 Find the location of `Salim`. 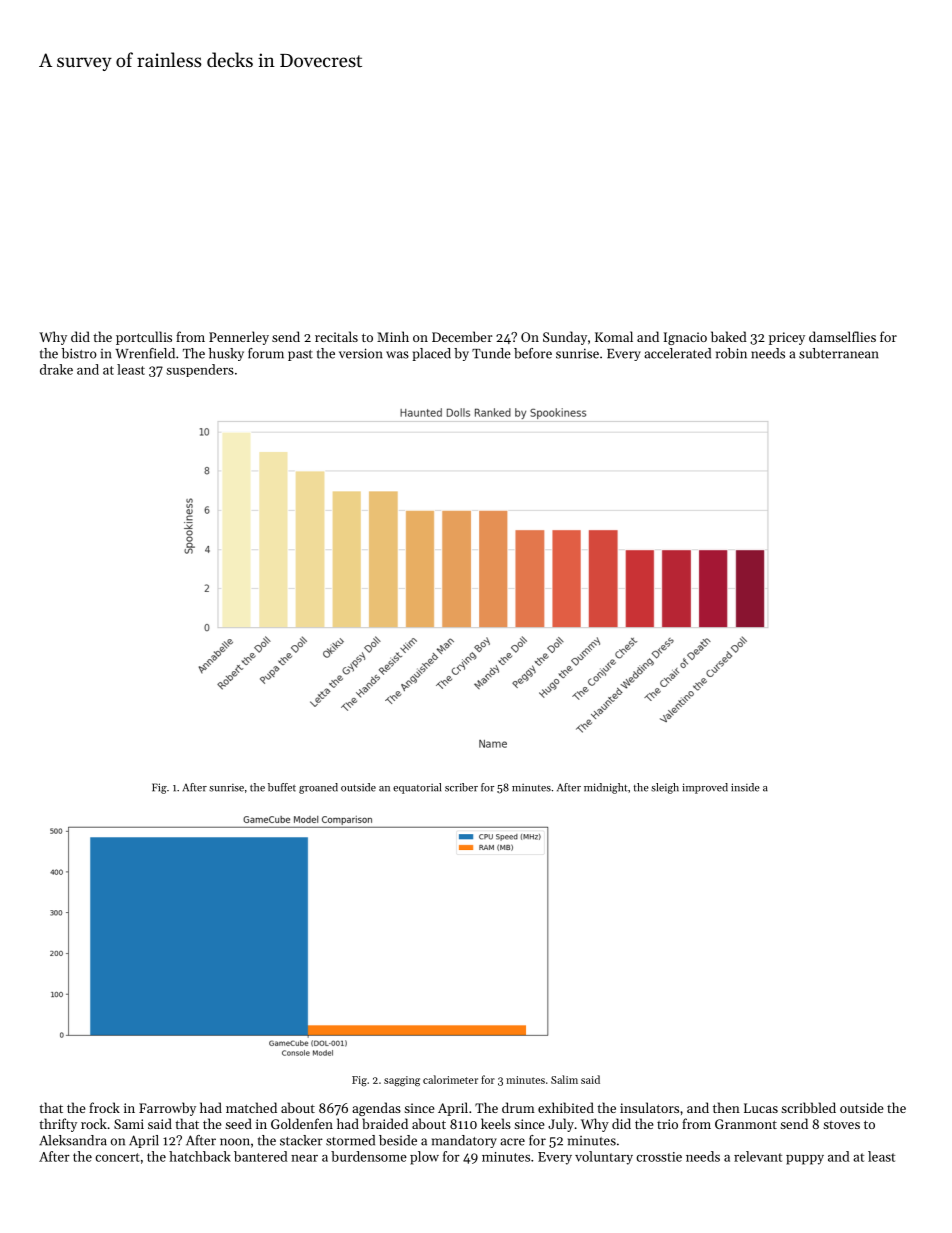

Salim is located at coordinates (564, 1079).
